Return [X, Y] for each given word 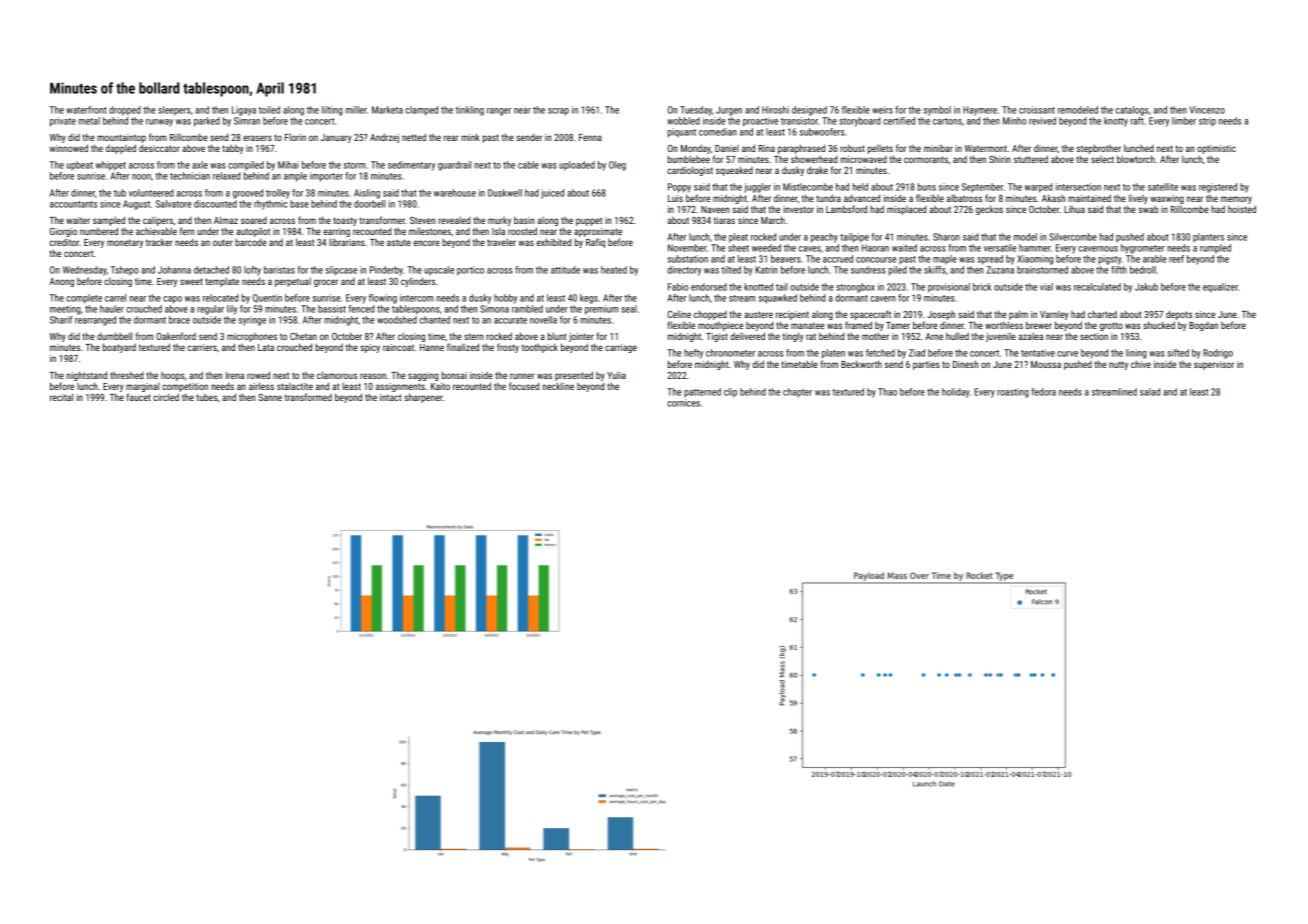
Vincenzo [1207, 110]
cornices [683, 403]
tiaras [724, 220]
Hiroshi [775, 110]
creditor [64, 242]
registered [1218, 188]
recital [61, 397]
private [63, 122]
